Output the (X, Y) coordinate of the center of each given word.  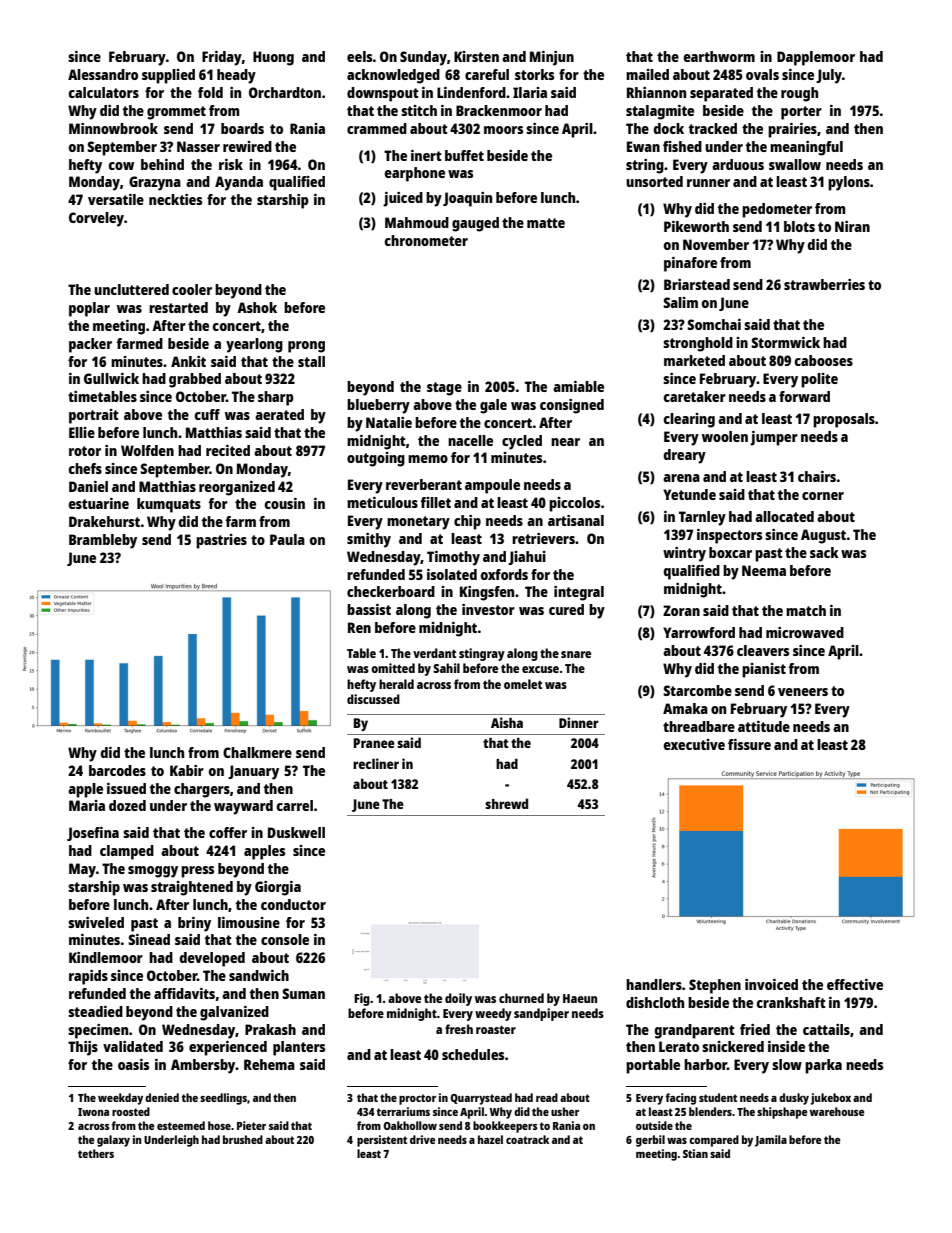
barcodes (117, 770)
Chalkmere (257, 752)
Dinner (579, 722)
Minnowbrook (113, 128)
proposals (844, 420)
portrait (94, 416)
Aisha (507, 722)
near (565, 442)
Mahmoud (417, 222)
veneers (803, 692)
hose (219, 1125)
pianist (764, 670)
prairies (792, 130)
